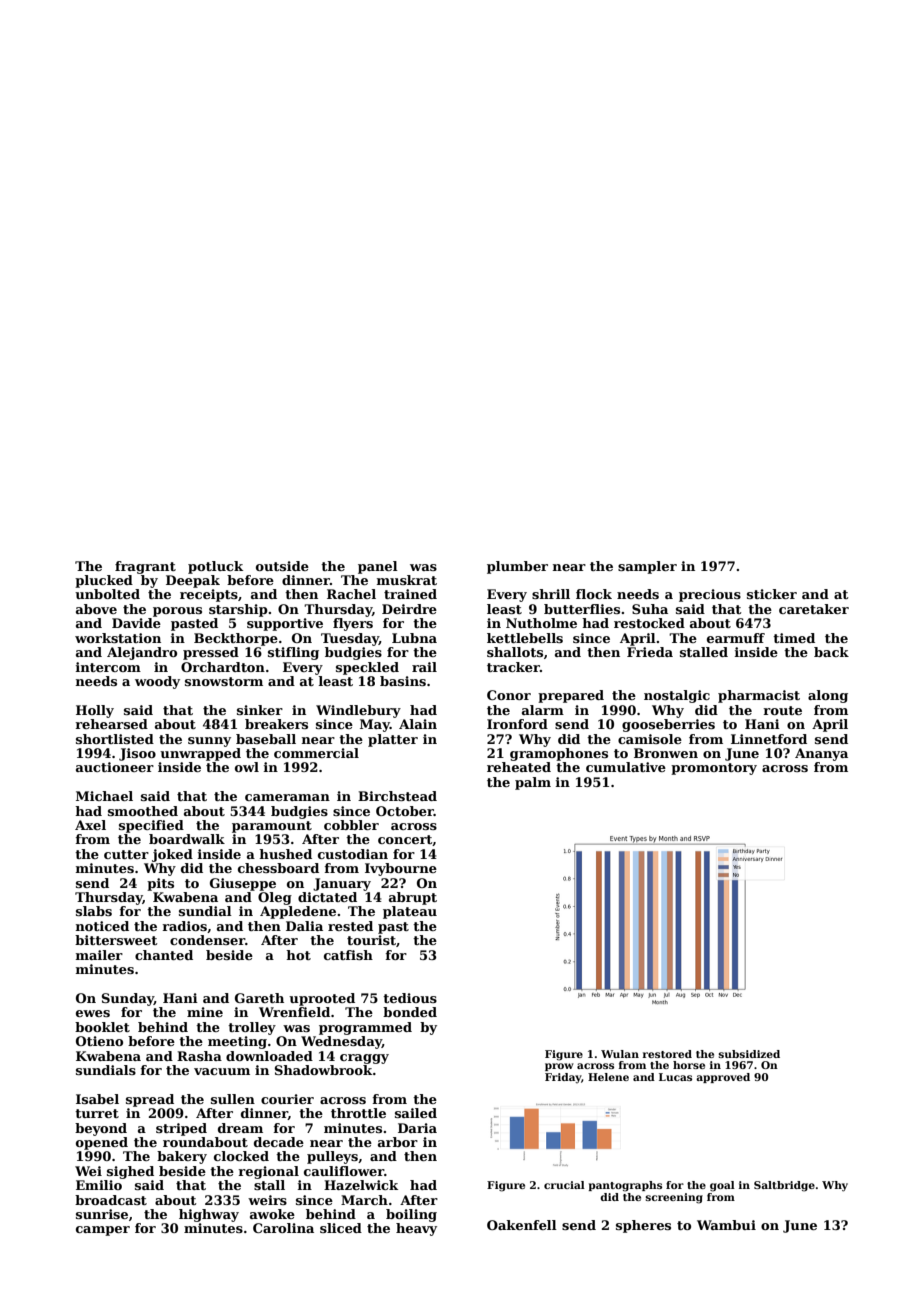 This screenshot has height=1314, width=924. I want to click on plumber, so click(517, 567).
